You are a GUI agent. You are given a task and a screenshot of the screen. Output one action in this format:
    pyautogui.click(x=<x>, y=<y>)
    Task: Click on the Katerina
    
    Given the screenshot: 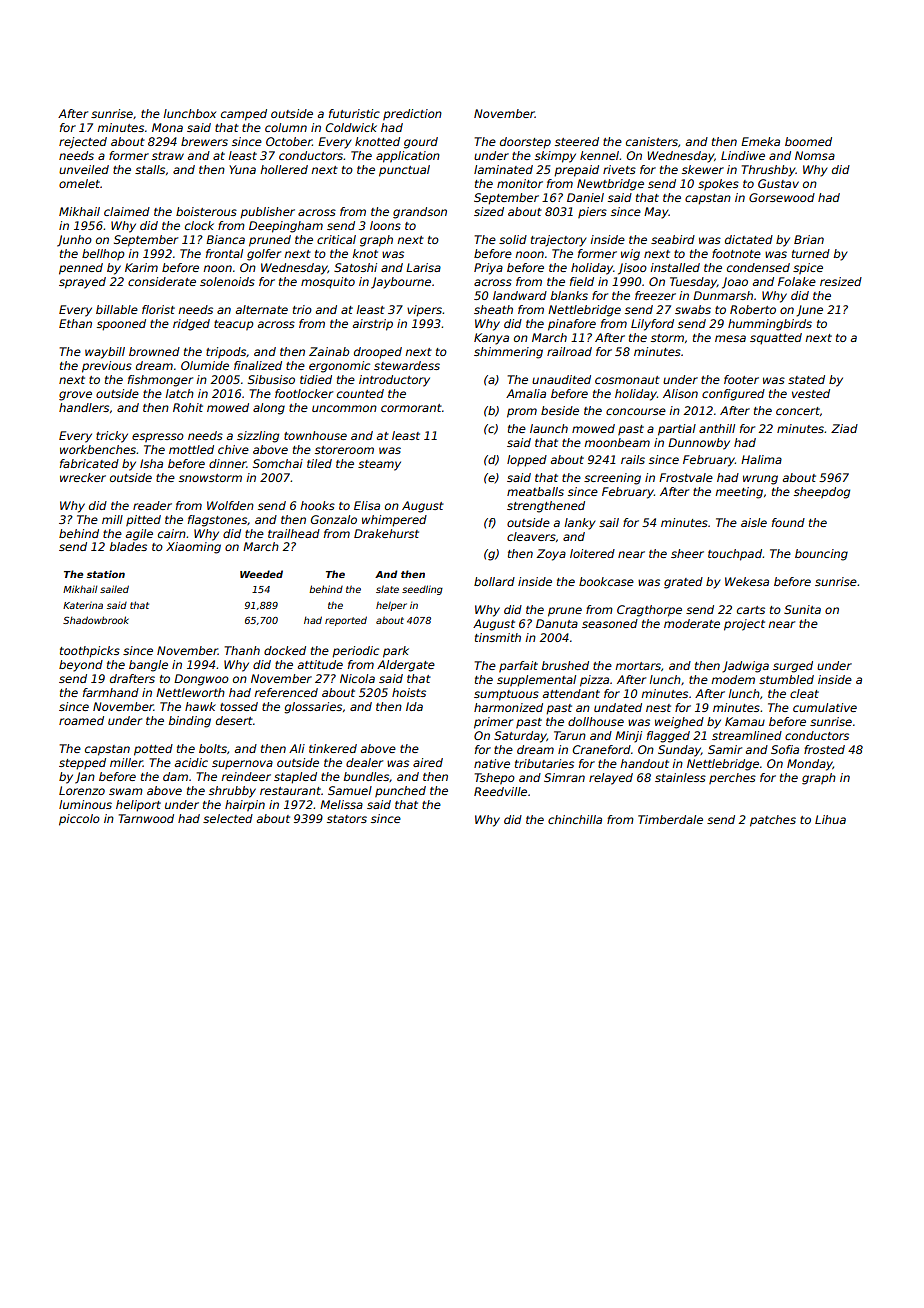 What is the action you would take?
    pyautogui.click(x=83, y=605)
